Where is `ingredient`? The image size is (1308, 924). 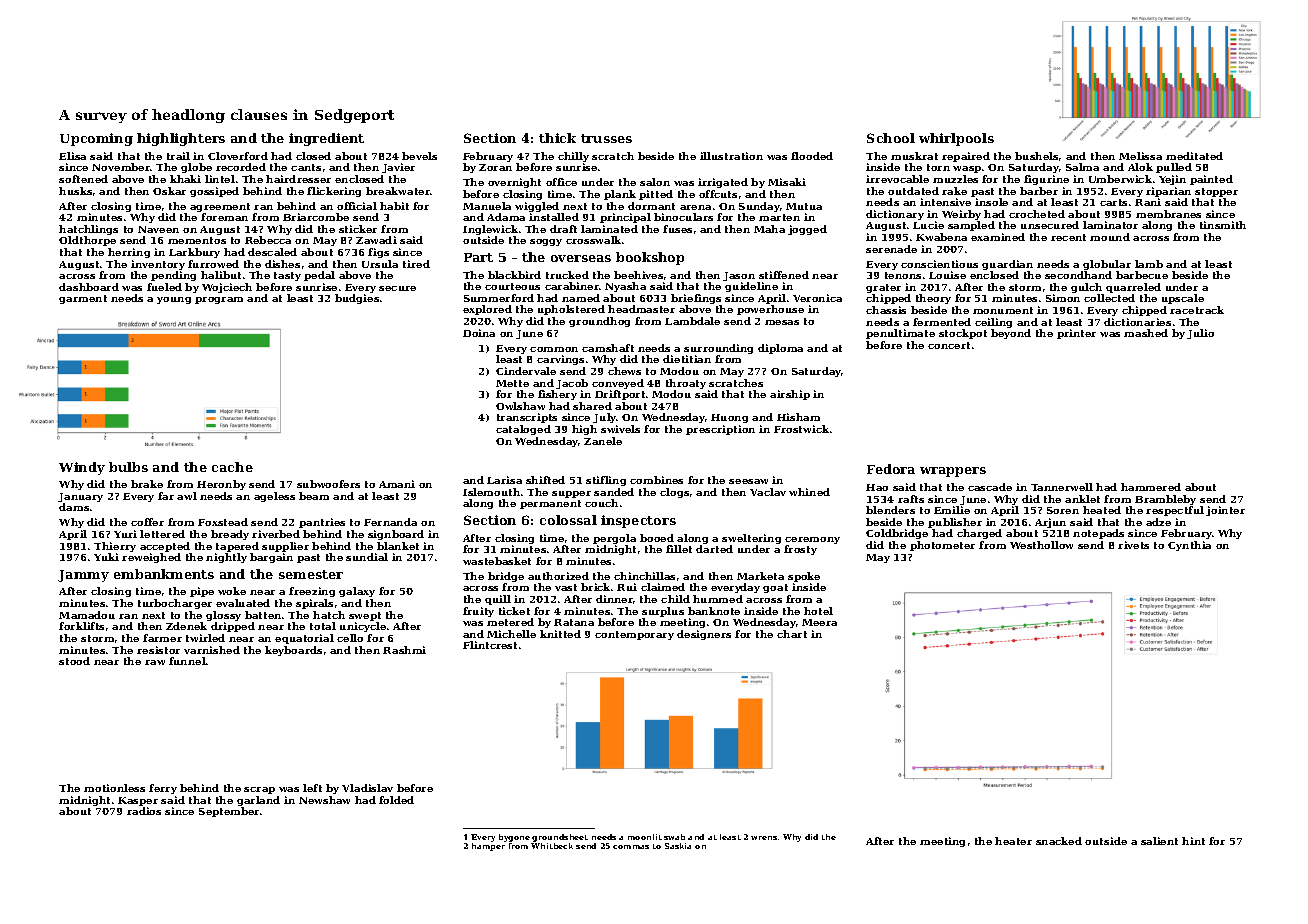 ingredient is located at coordinates (326, 139).
